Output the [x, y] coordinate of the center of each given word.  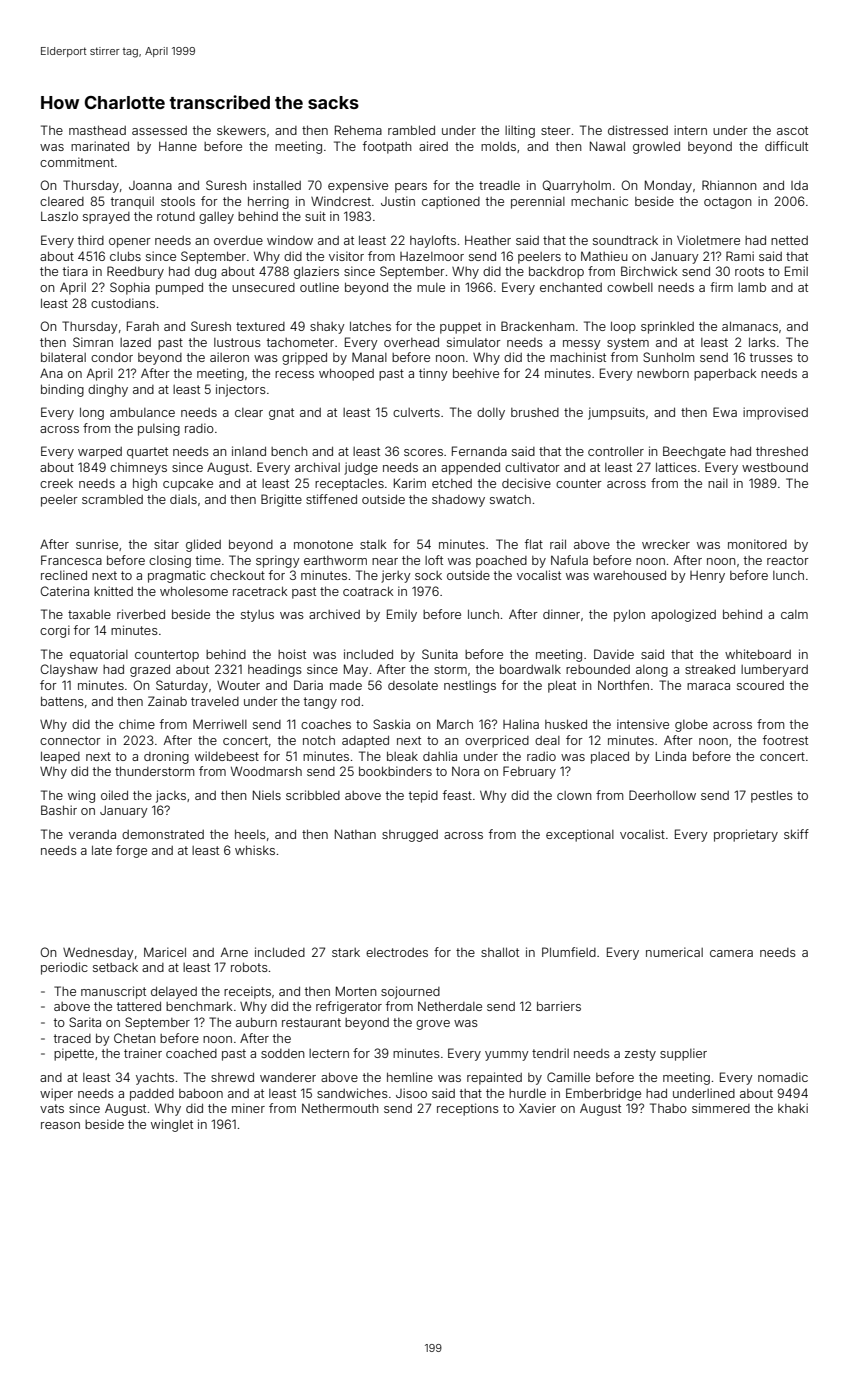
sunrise [97, 544]
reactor [788, 560]
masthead [97, 130]
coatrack [368, 591]
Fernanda [479, 451]
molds [498, 146]
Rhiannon [729, 185]
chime [137, 724]
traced [72, 1038]
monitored [757, 544]
